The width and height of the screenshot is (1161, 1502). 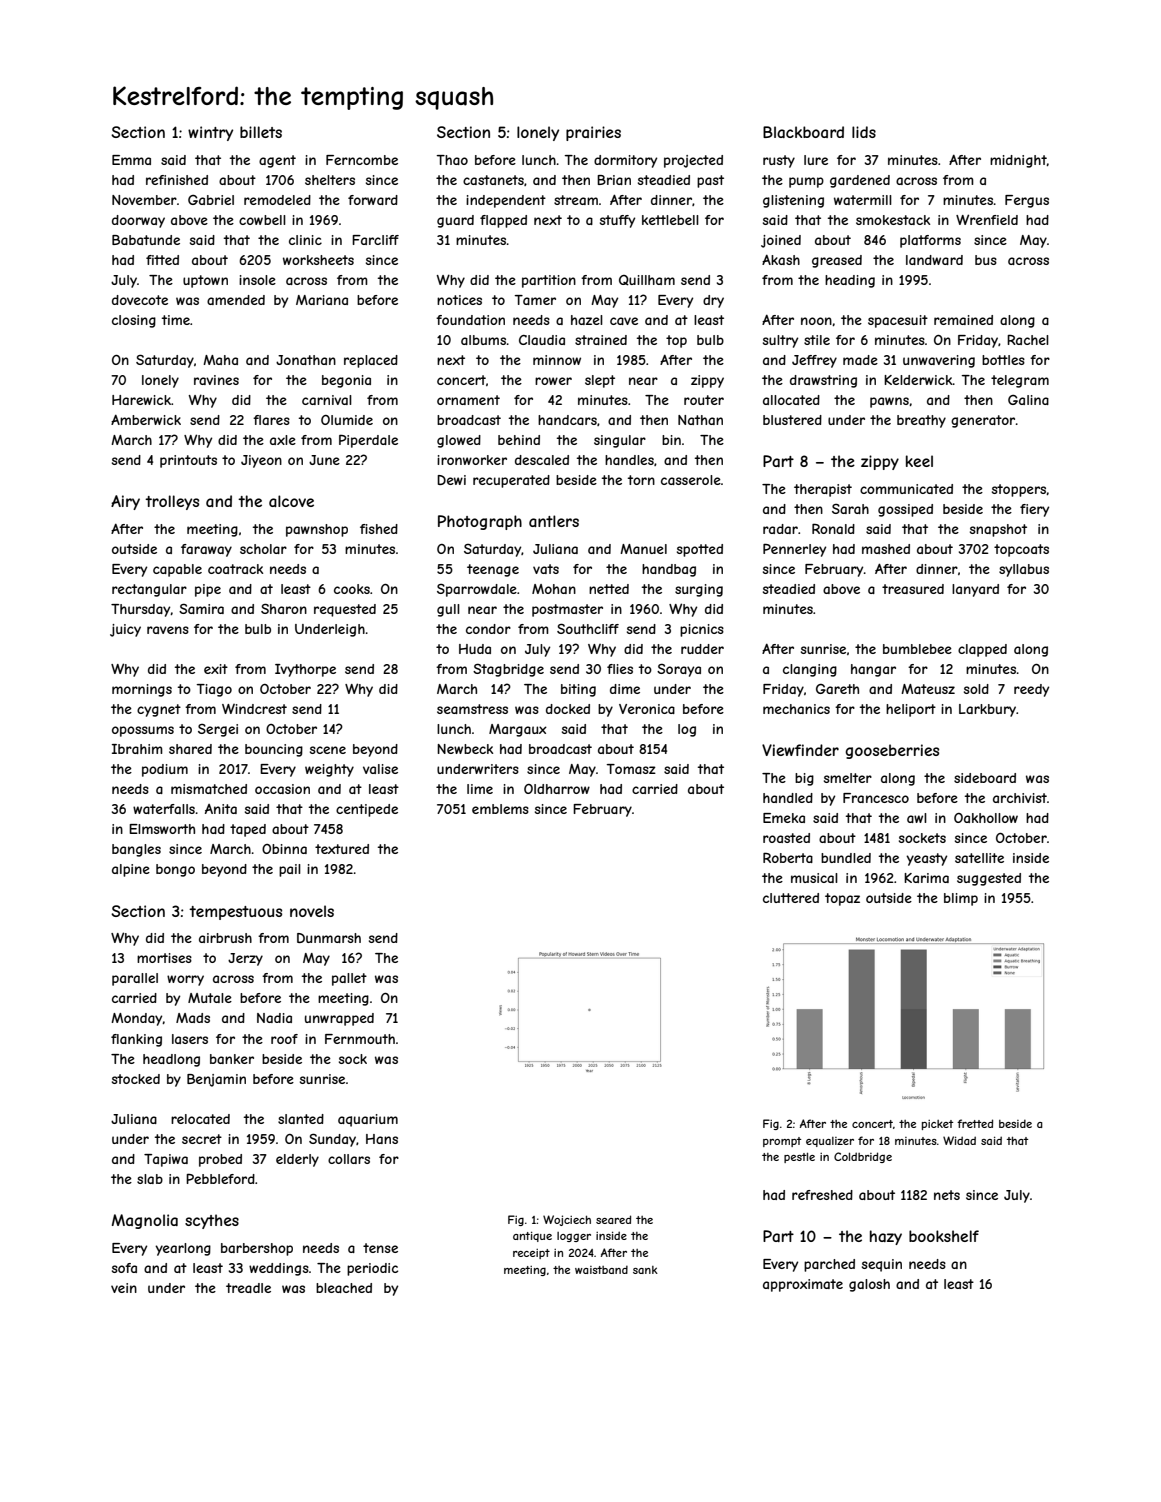 What do you see at coordinates (261, 132) in the screenshot?
I see `billets` at bounding box center [261, 132].
